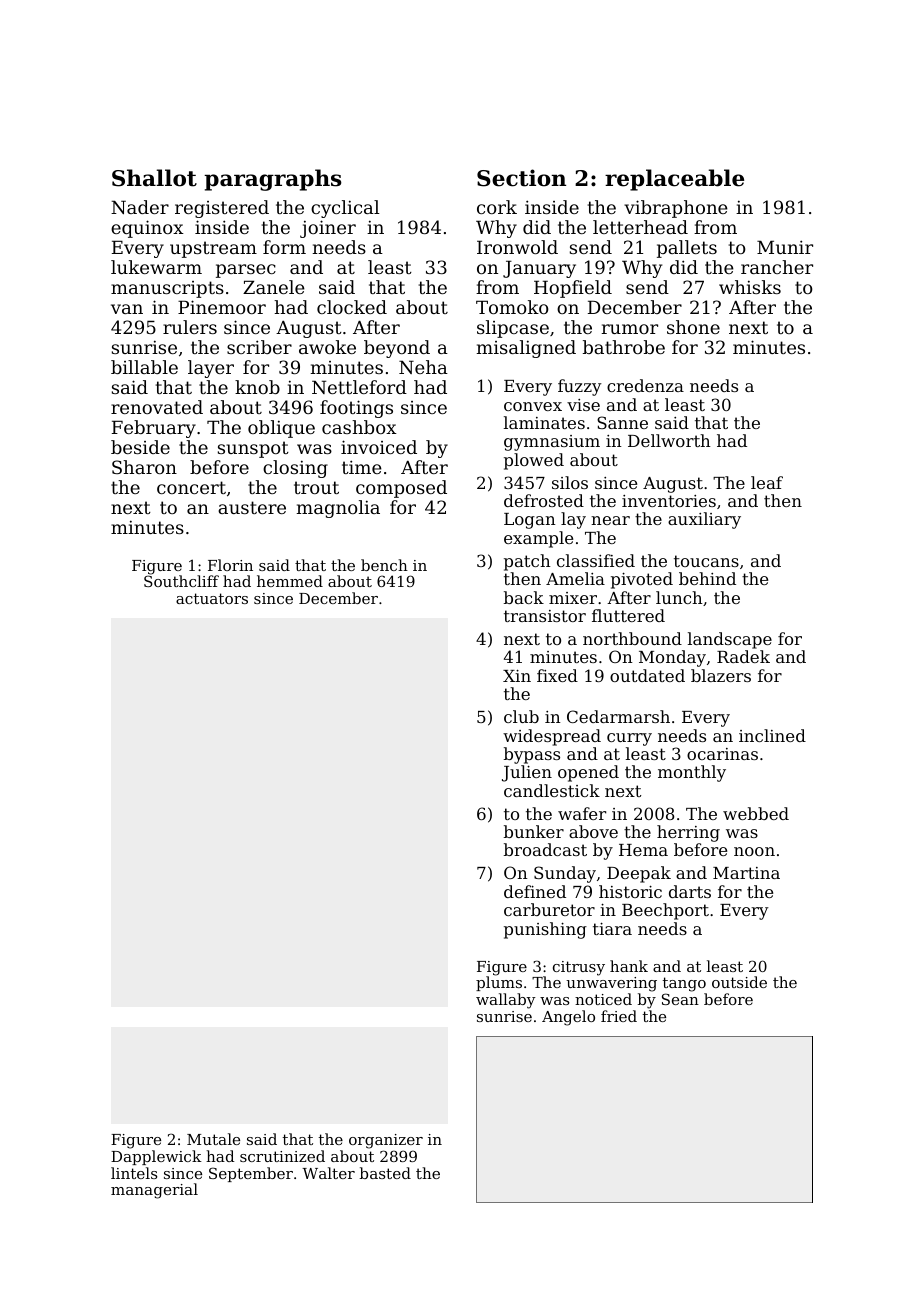 This page has width=924, height=1311. Describe the element at coordinates (521, 178) in the page. I see `Section` at that location.
